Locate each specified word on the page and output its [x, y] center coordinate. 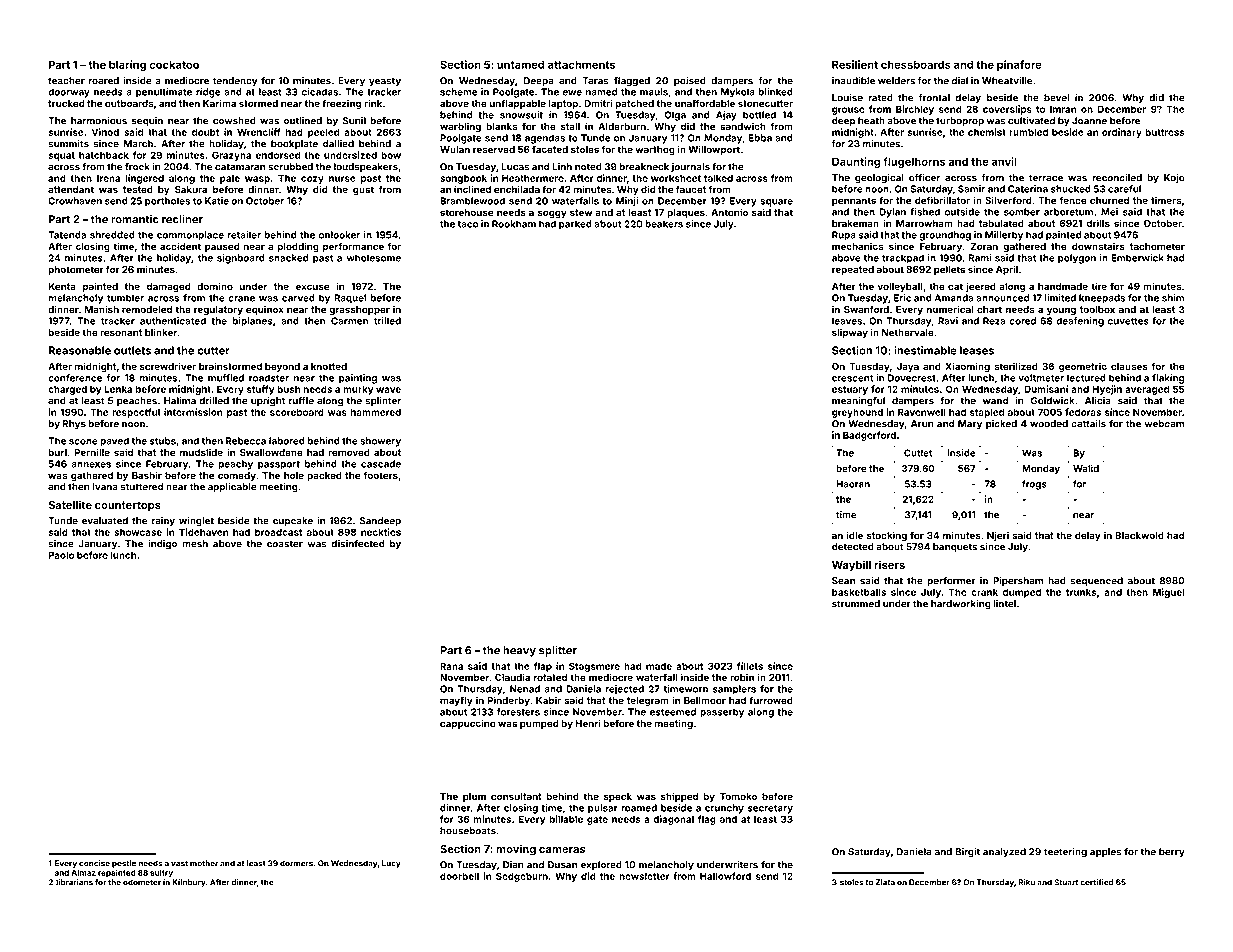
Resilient [855, 64]
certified [1097, 882]
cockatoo [174, 64]
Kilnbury [189, 883]
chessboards [916, 64]
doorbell [459, 876]
